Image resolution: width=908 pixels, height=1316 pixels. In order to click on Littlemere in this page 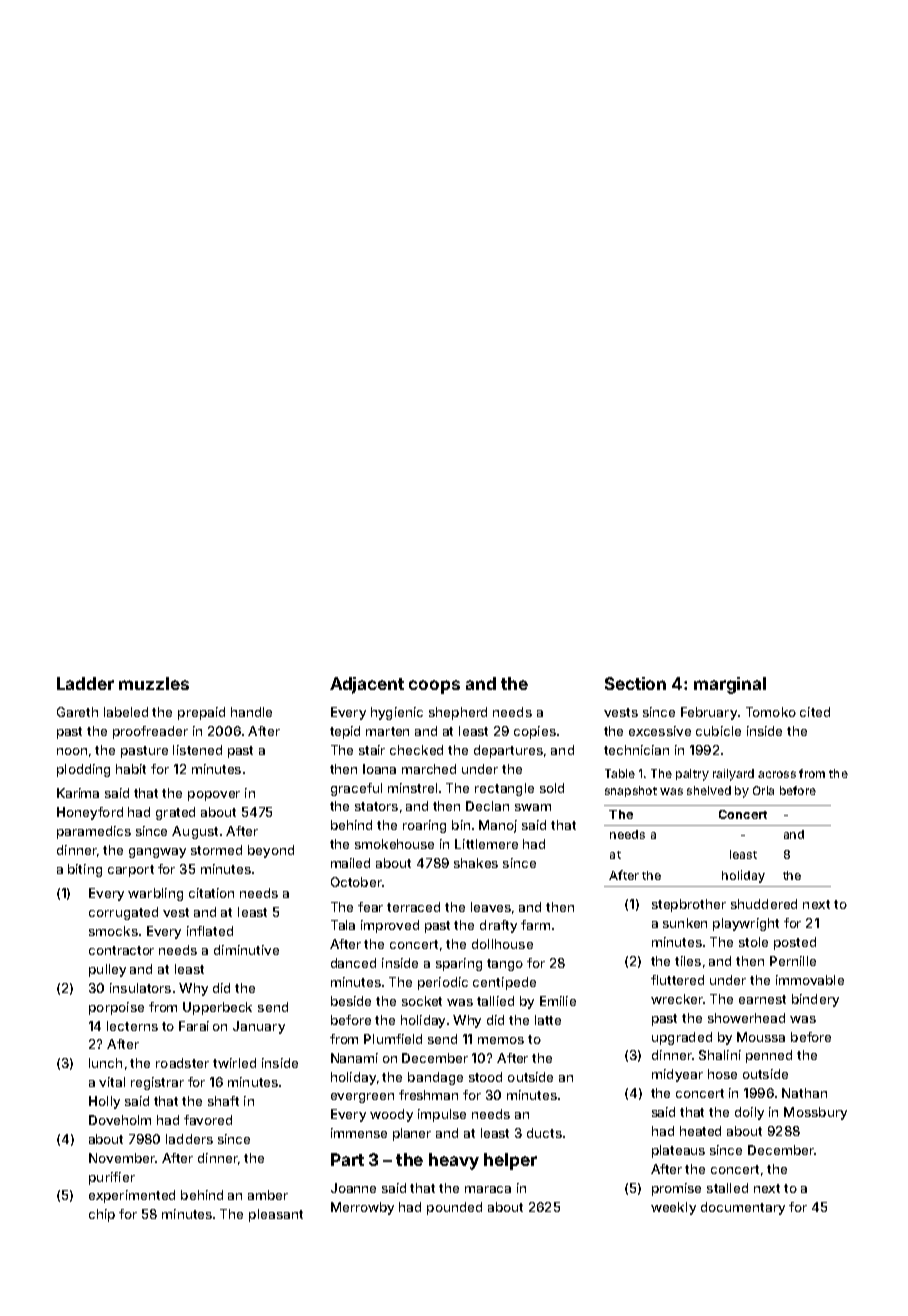, I will do `click(486, 844)`.
